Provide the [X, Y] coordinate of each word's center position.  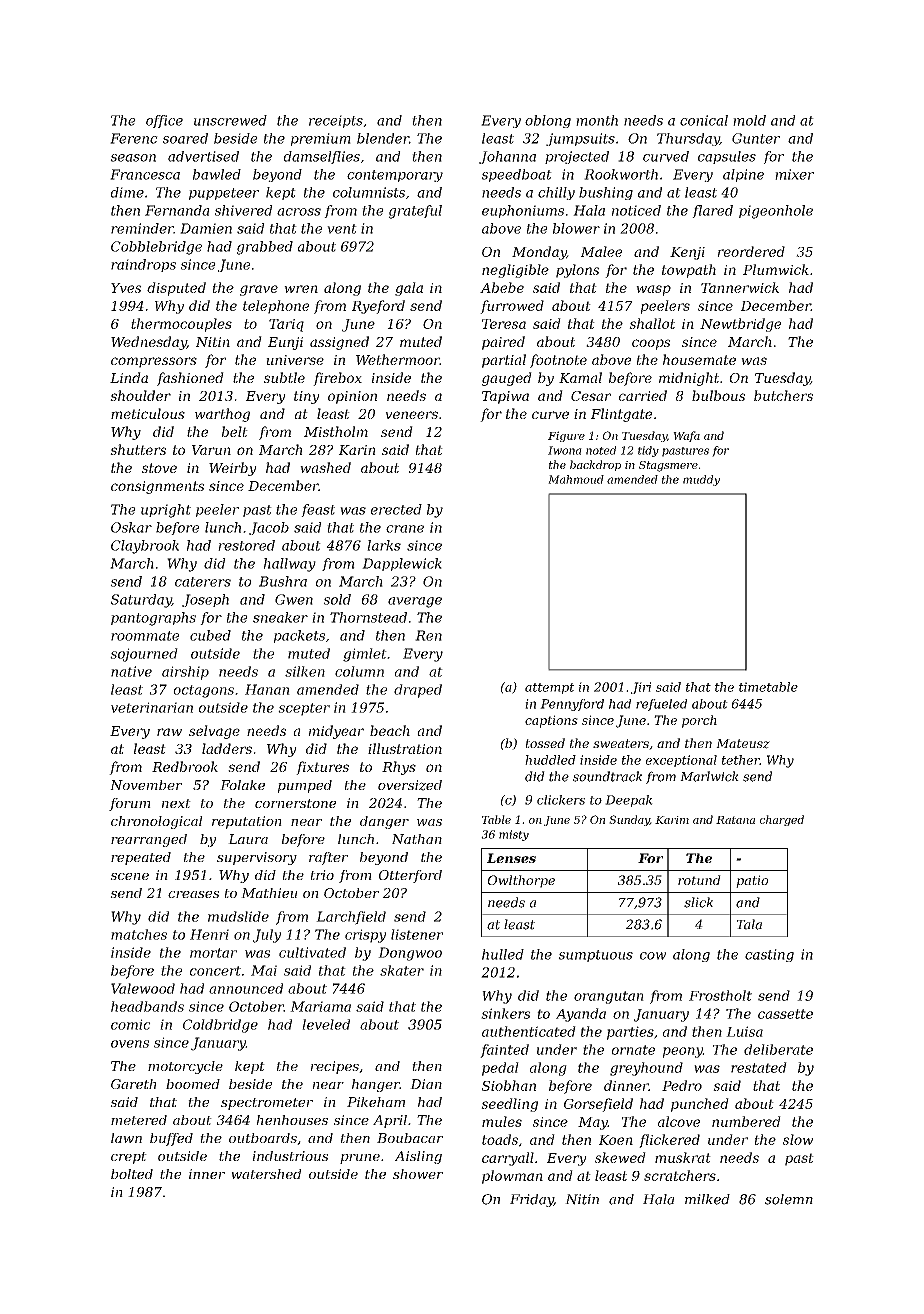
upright [166, 511]
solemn [789, 1199]
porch [699, 721]
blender [383, 138]
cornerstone [295, 803]
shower [418, 1174]
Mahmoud [576, 479]
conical [704, 120]
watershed [266, 1174]
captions [551, 721]
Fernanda [177, 210]
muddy [701, 480]
